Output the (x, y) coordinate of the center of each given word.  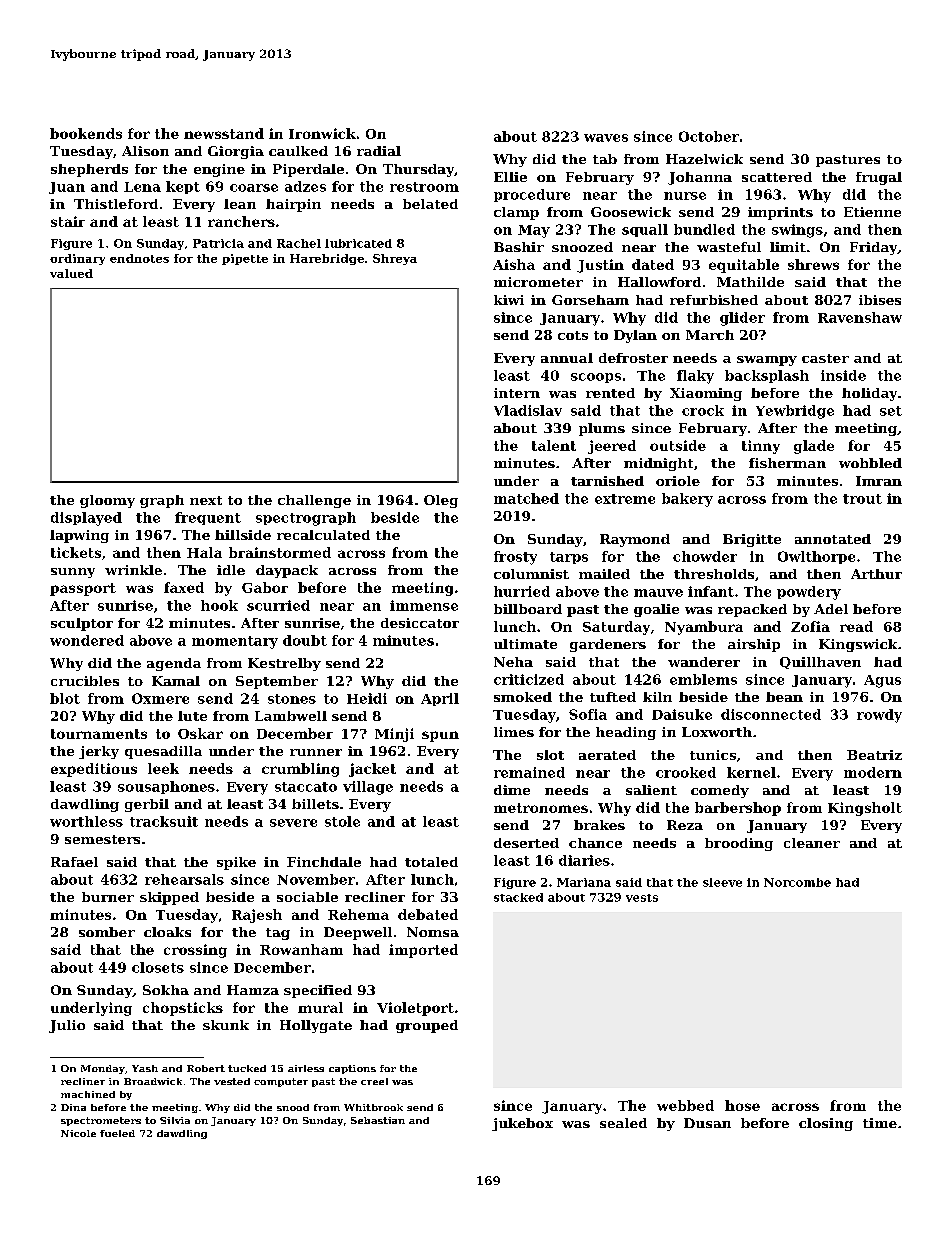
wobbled (870, 463)
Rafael (74, 862)
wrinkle (133, 570)
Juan (67, 188)
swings (797, 231)
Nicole (78, 1133)
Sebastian (378, 1120)
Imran (879, 481)
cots (573, 335)
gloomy (107, 501)
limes (514, 732)
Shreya (395, 259)
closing (826, 1124)
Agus (882, 681)
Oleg (441, 501)
